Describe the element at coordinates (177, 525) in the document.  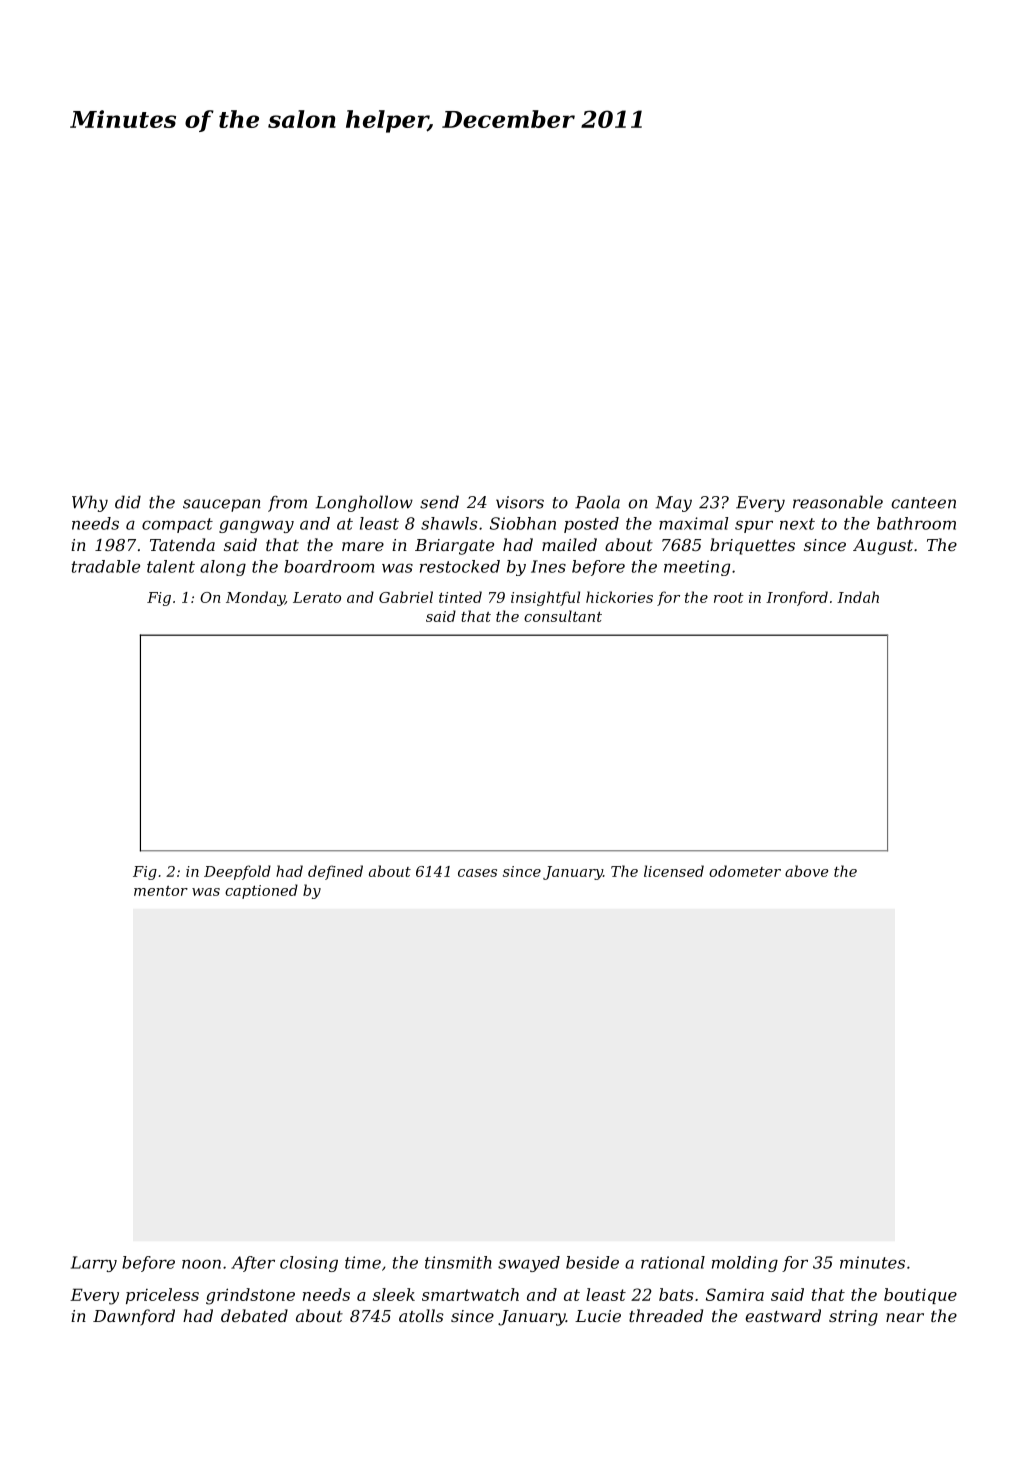
I see `compact` at that location.
